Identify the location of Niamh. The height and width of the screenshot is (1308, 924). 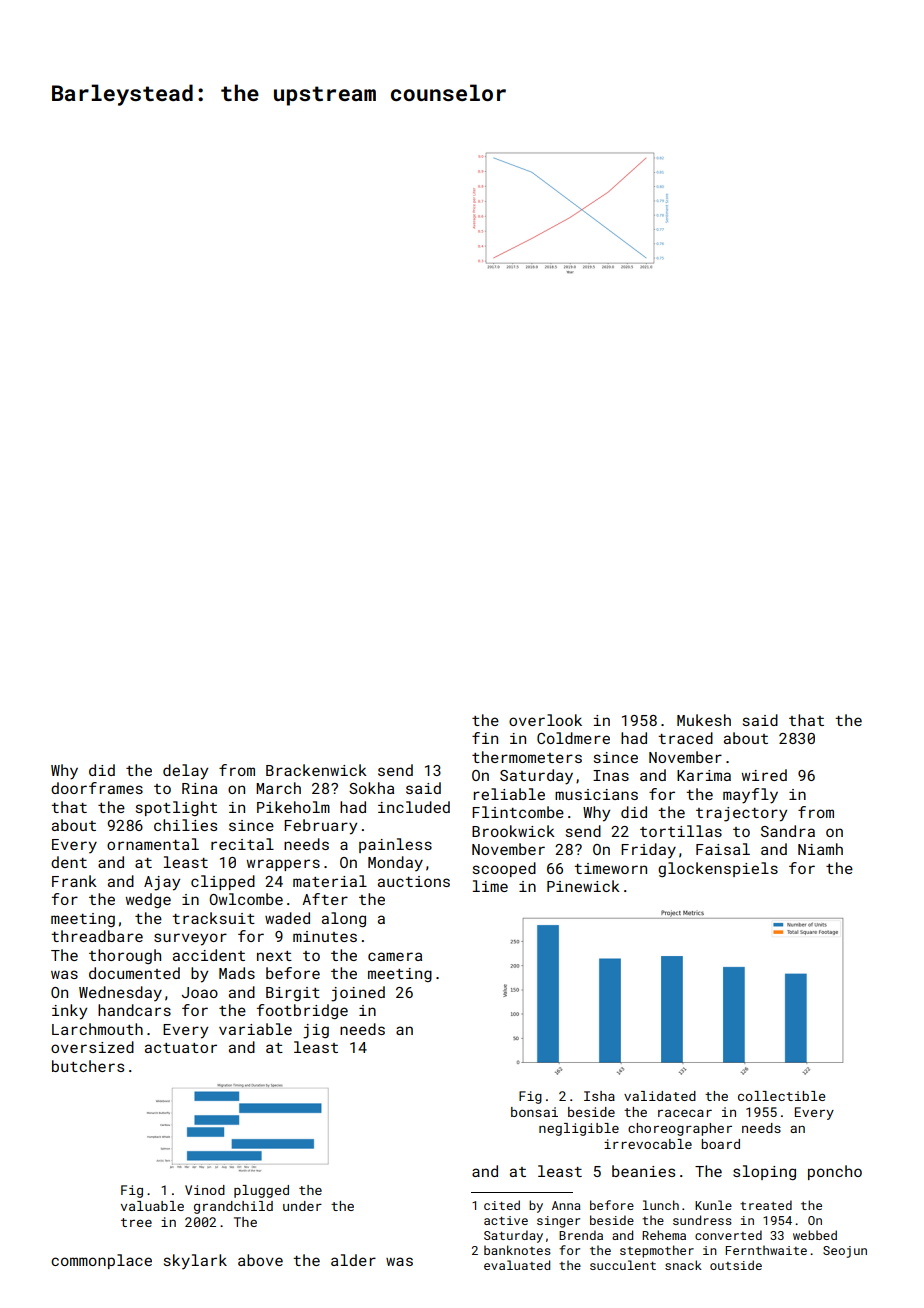
(820, 849).
